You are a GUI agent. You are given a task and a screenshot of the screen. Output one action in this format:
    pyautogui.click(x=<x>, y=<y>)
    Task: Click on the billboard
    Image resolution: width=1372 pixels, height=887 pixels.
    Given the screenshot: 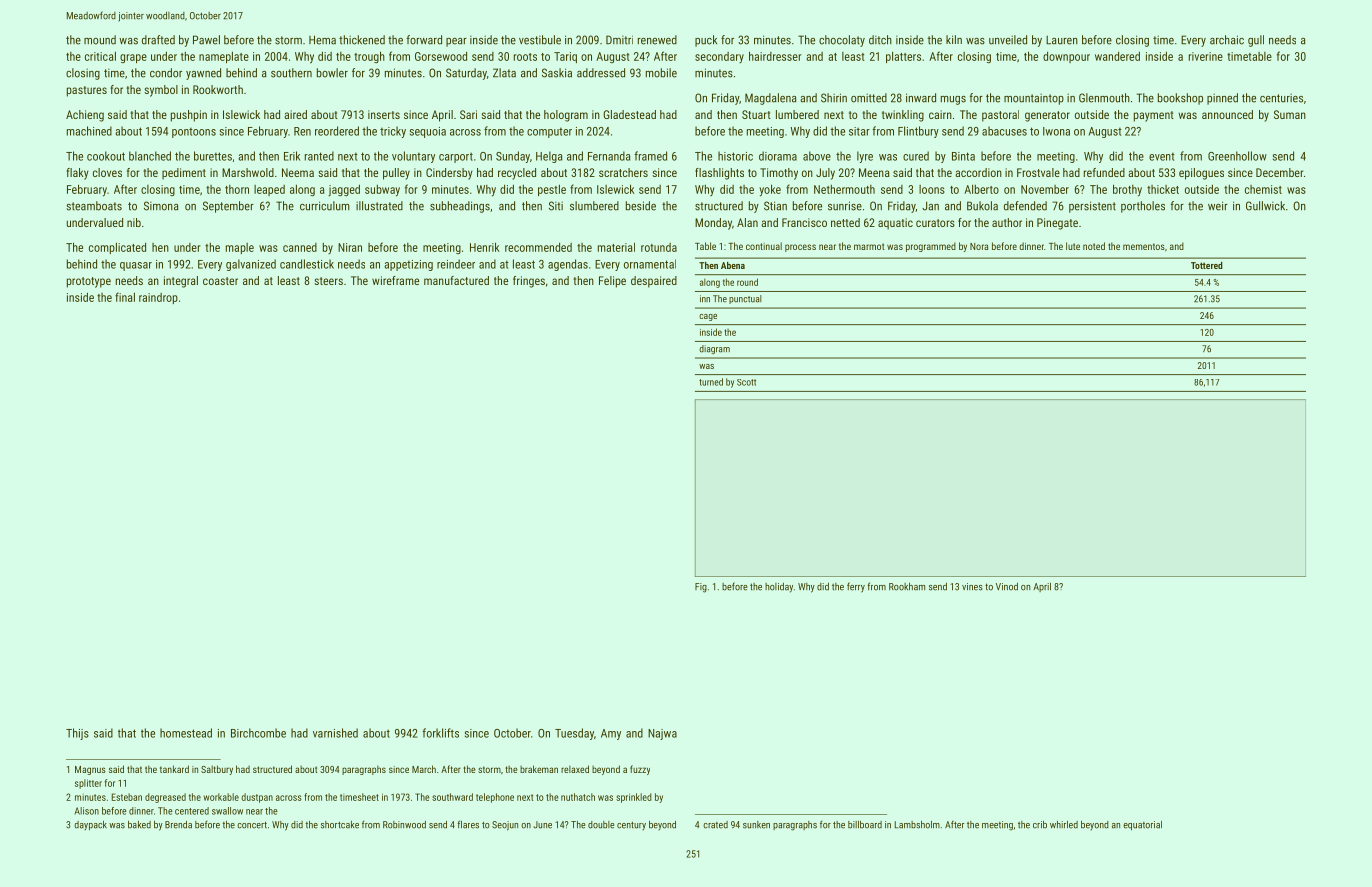 What is the action you would take?
    pyautogui.click(x=865, y=825)
